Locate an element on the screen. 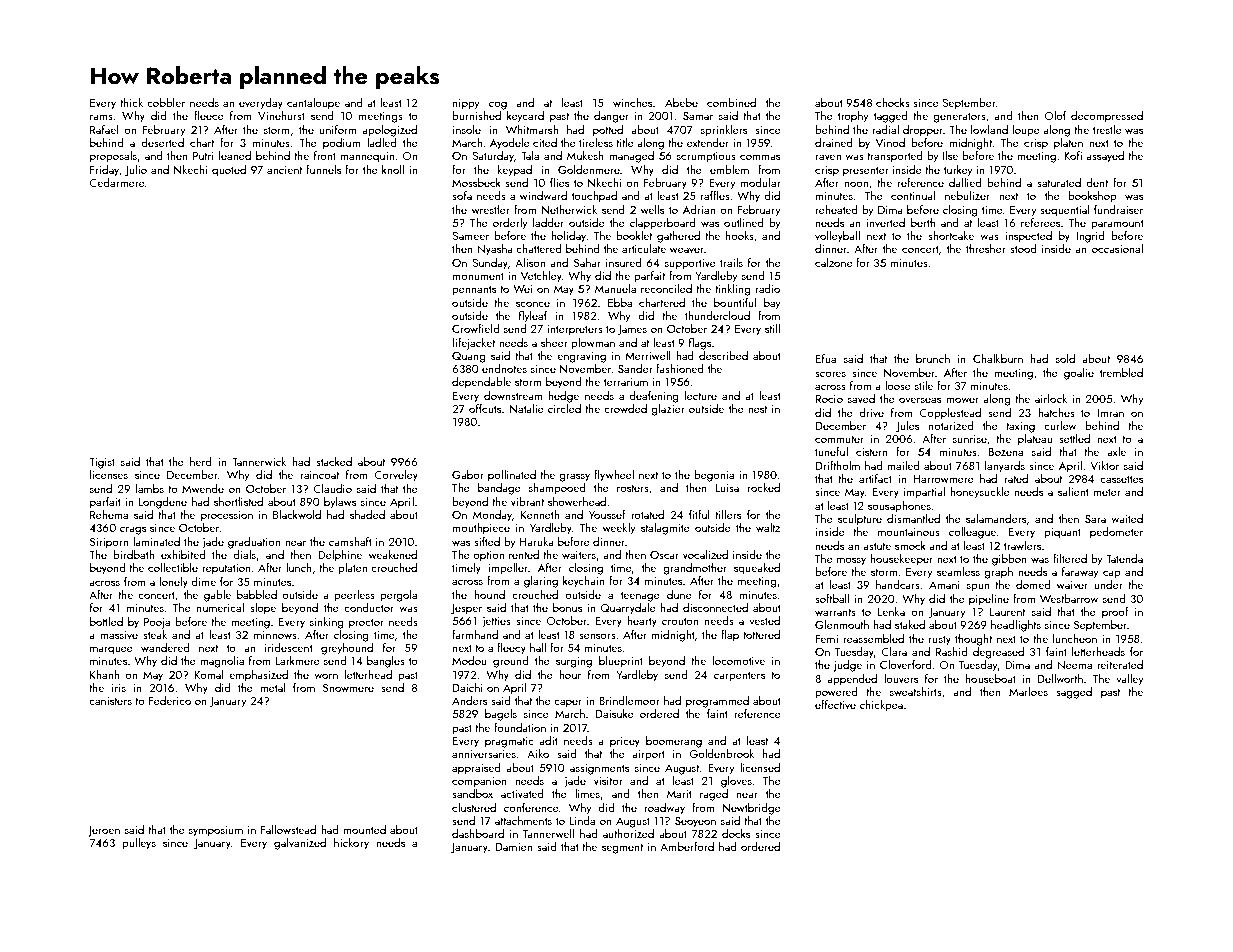 The image size is (1233, 952). waltz is located at coordinates (768, 527).
